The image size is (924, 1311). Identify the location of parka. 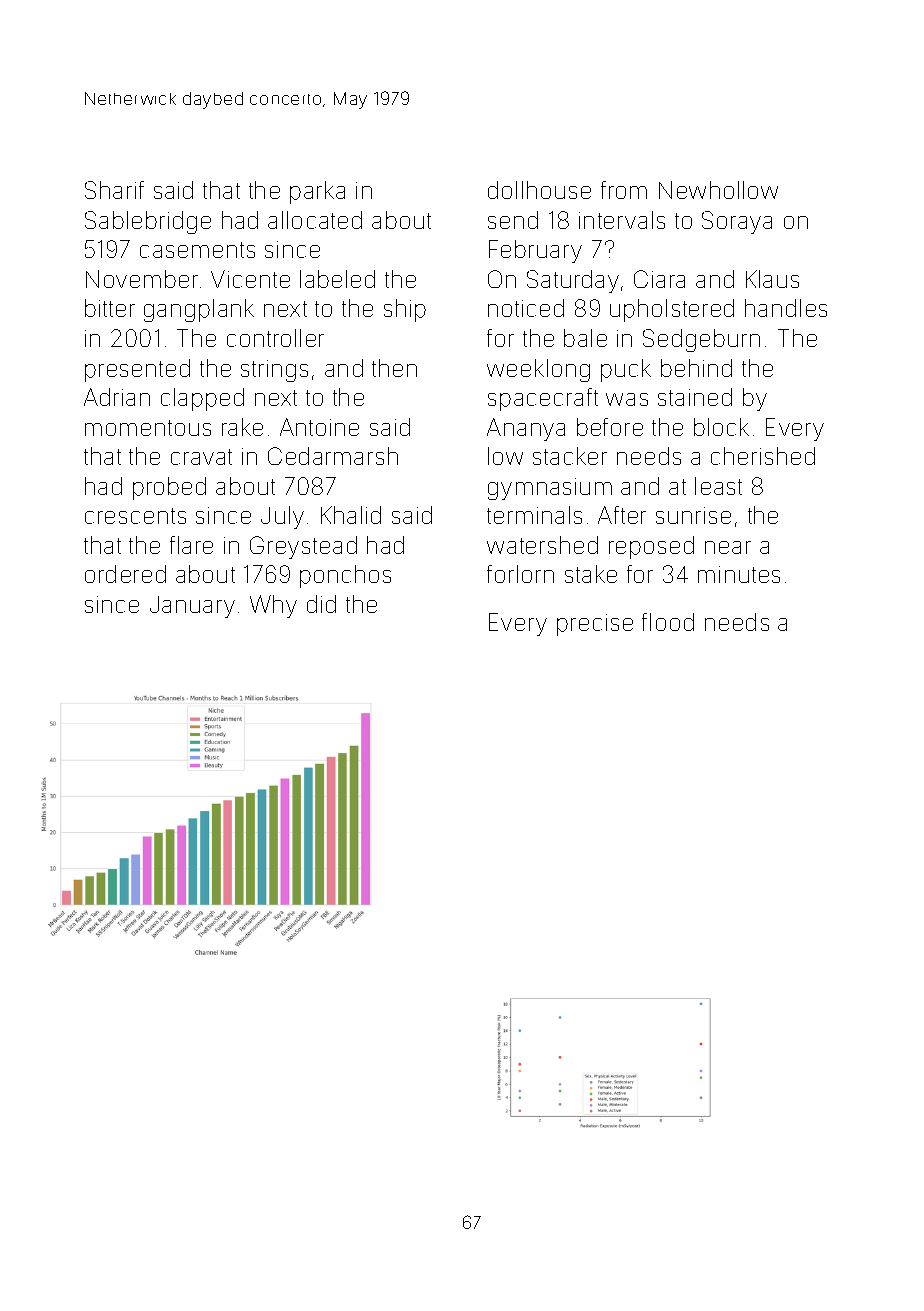
(317, 192).
